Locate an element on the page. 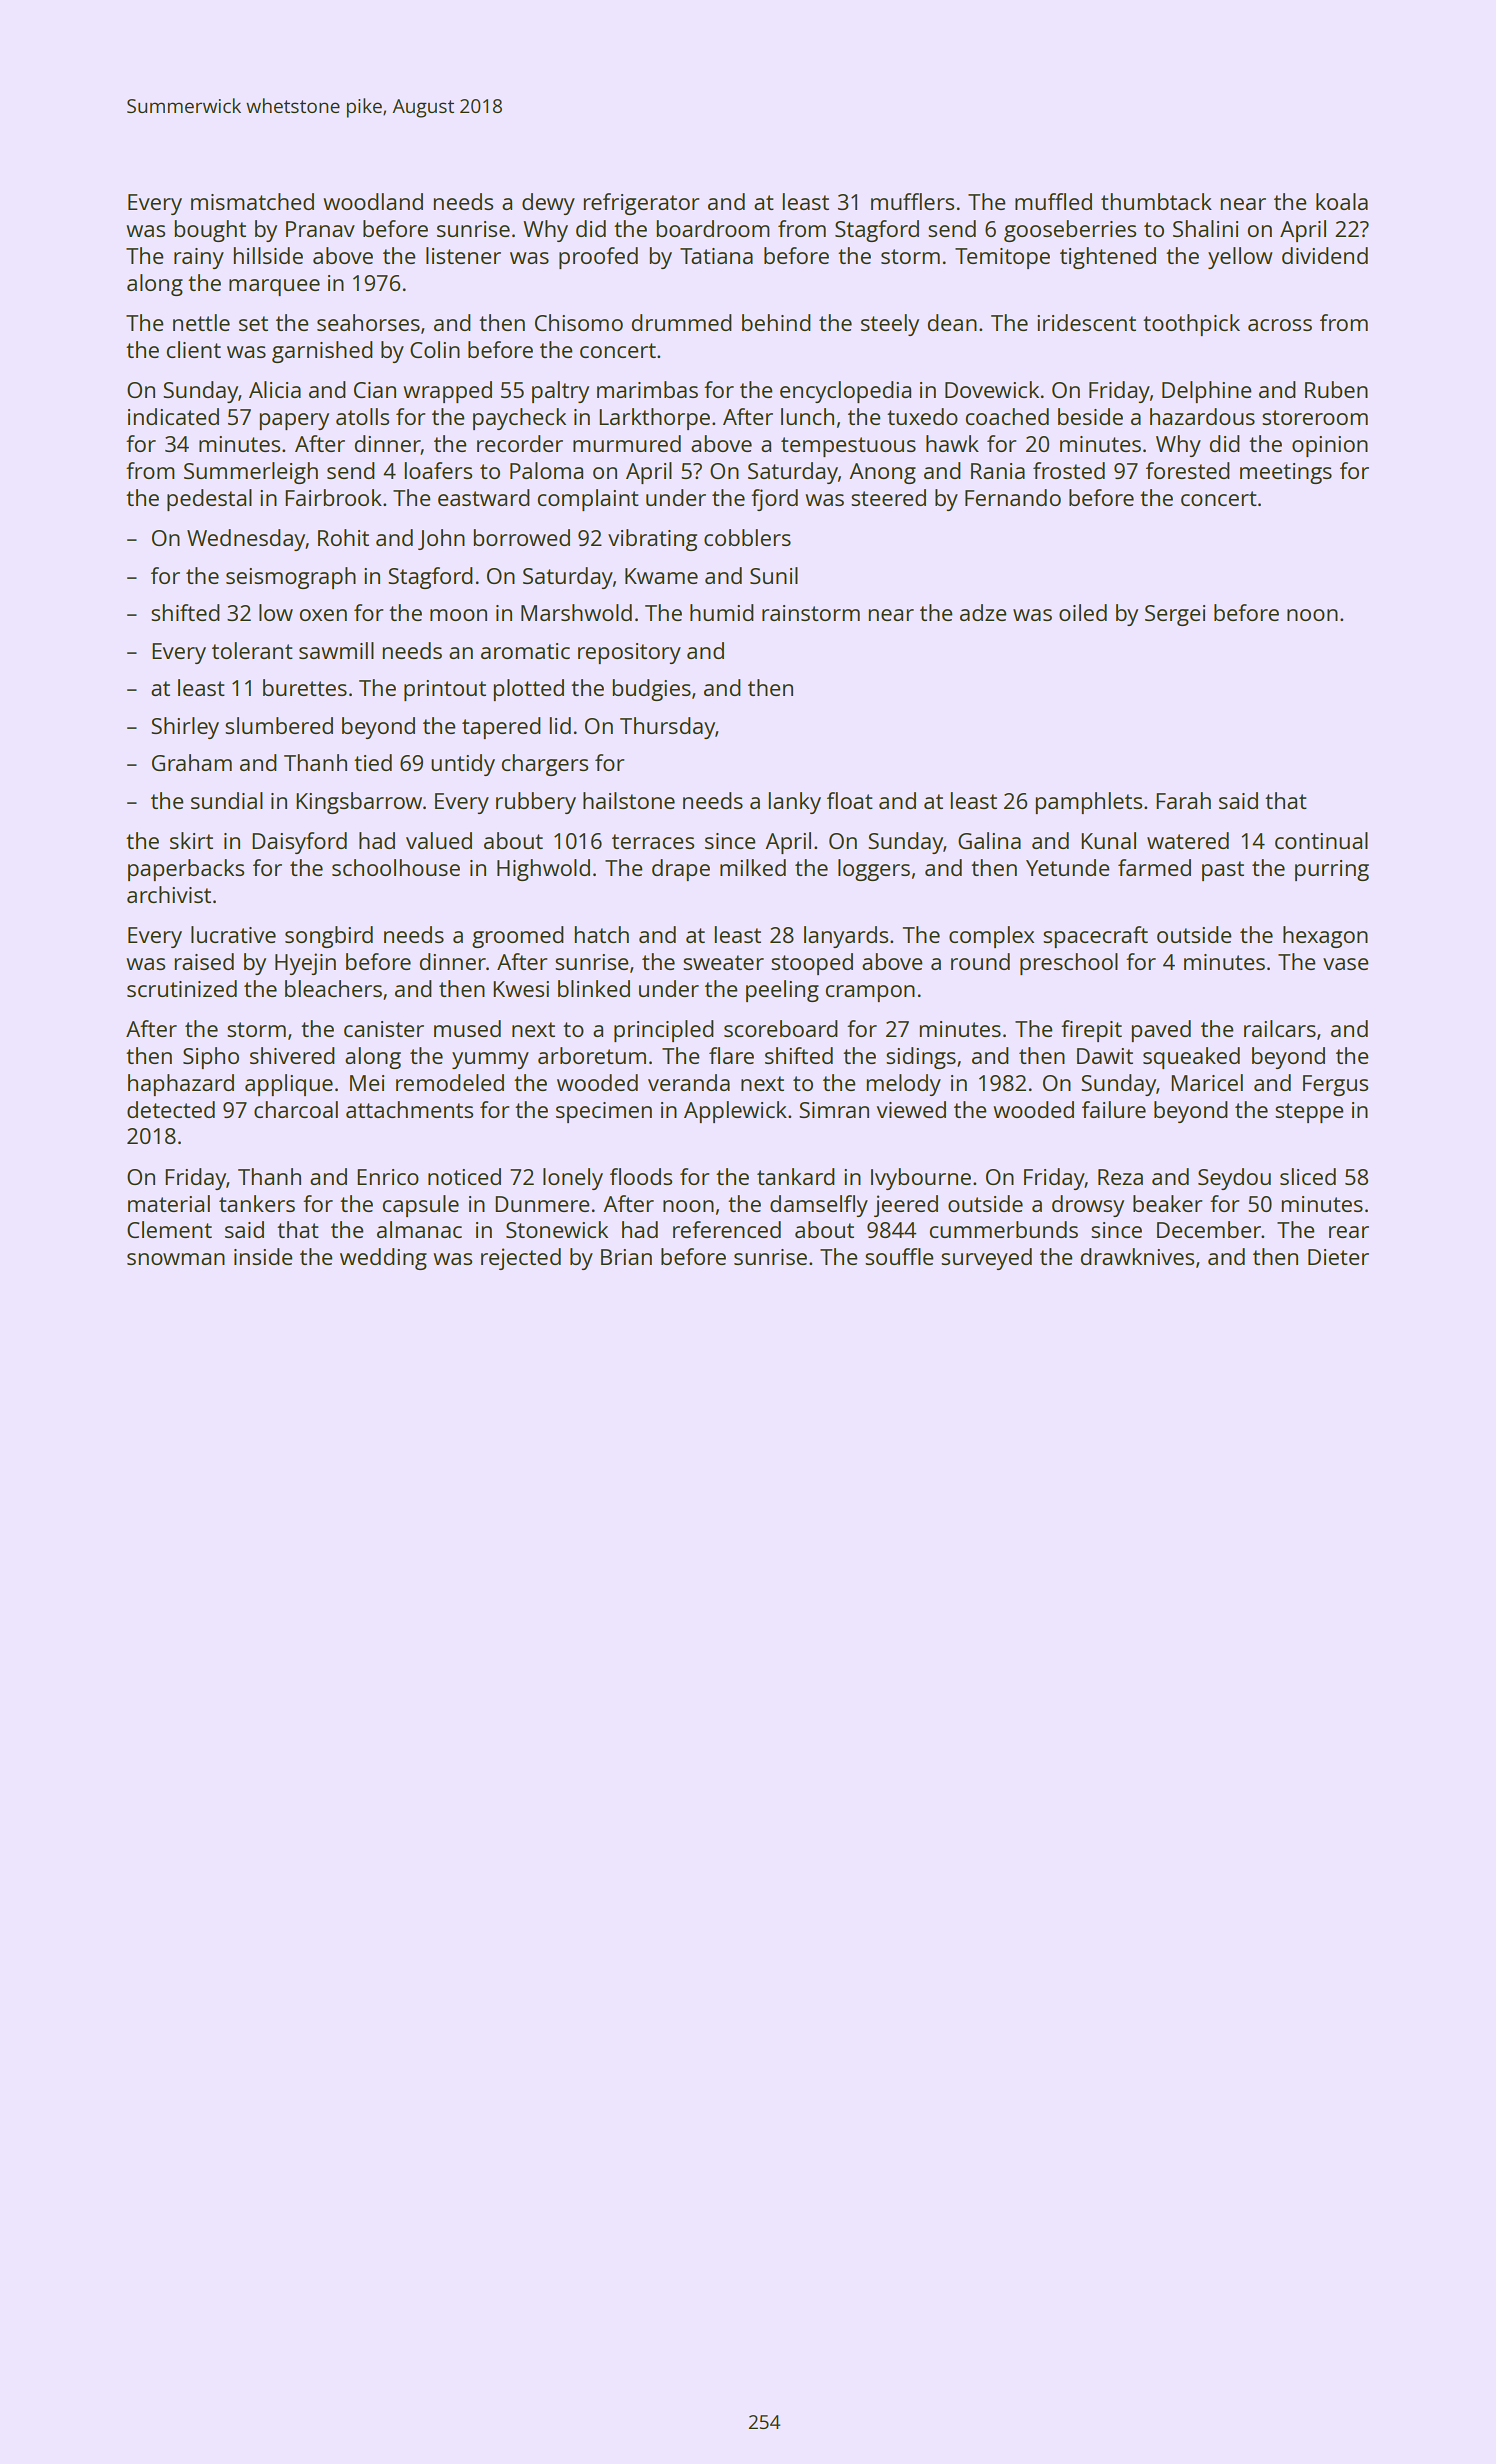  tied is located at coordinates (373, 762).
